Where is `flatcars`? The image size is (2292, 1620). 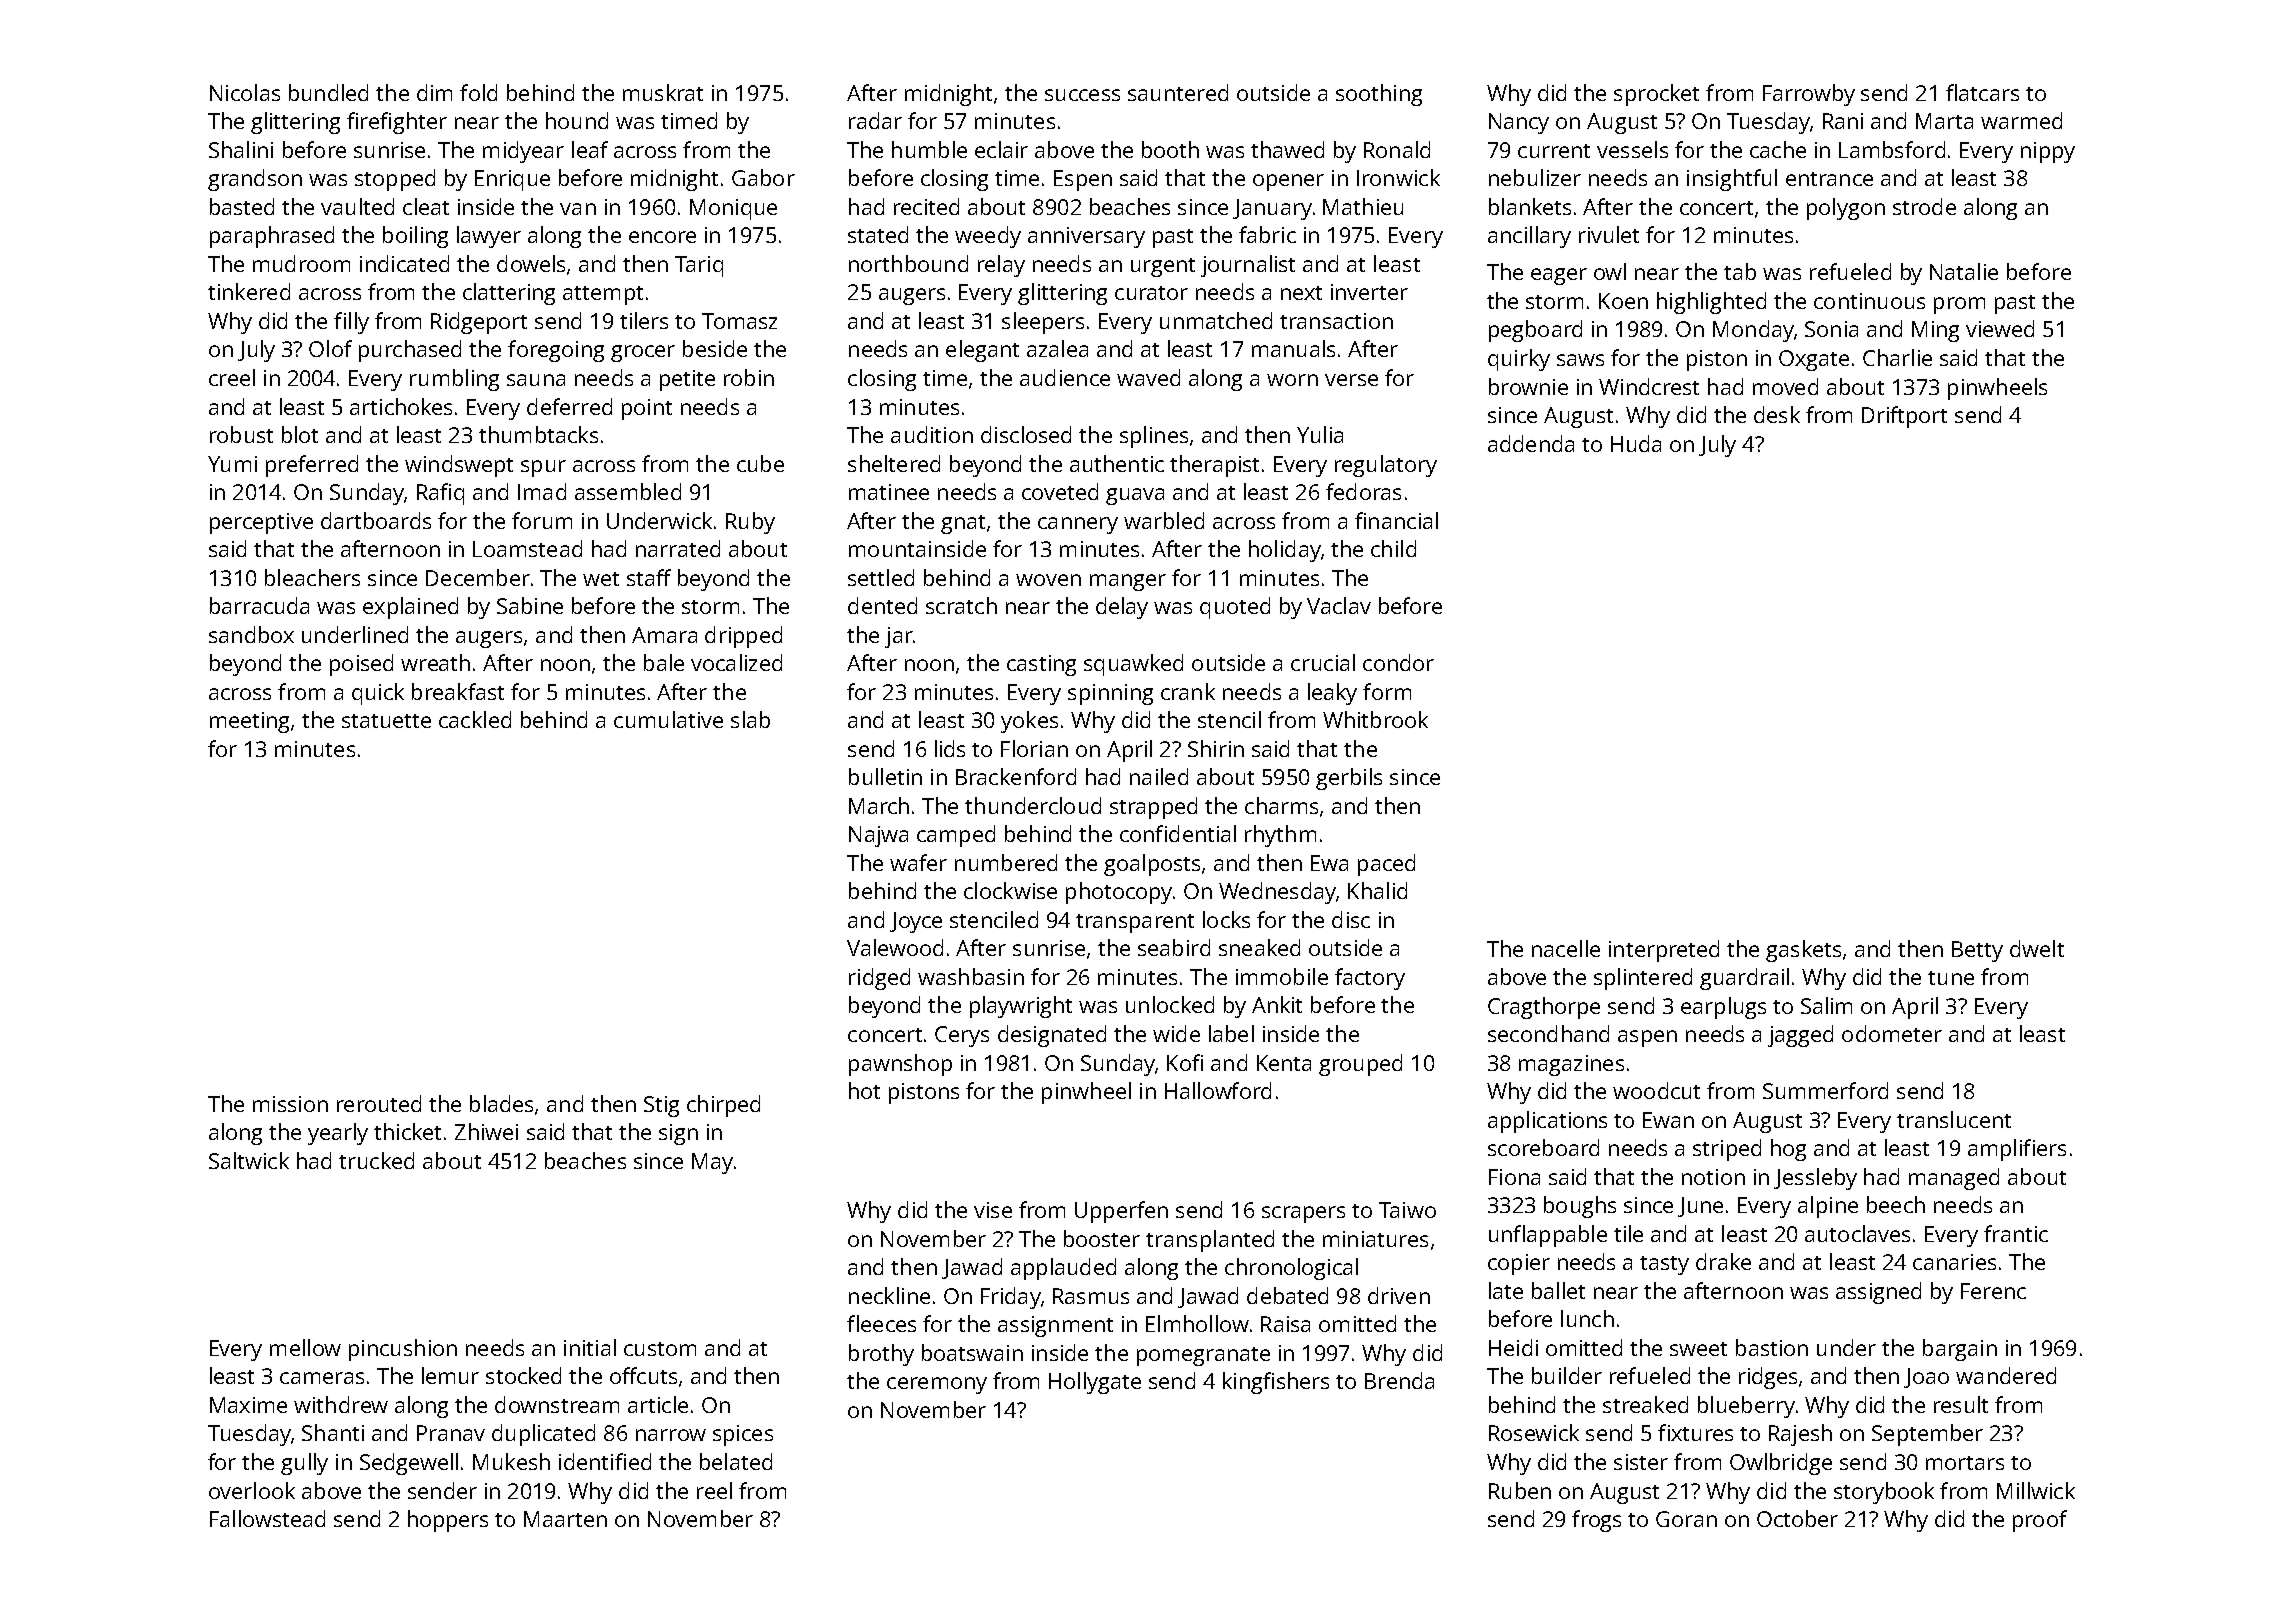 flatcars is located at coordinates (1982, 92).
